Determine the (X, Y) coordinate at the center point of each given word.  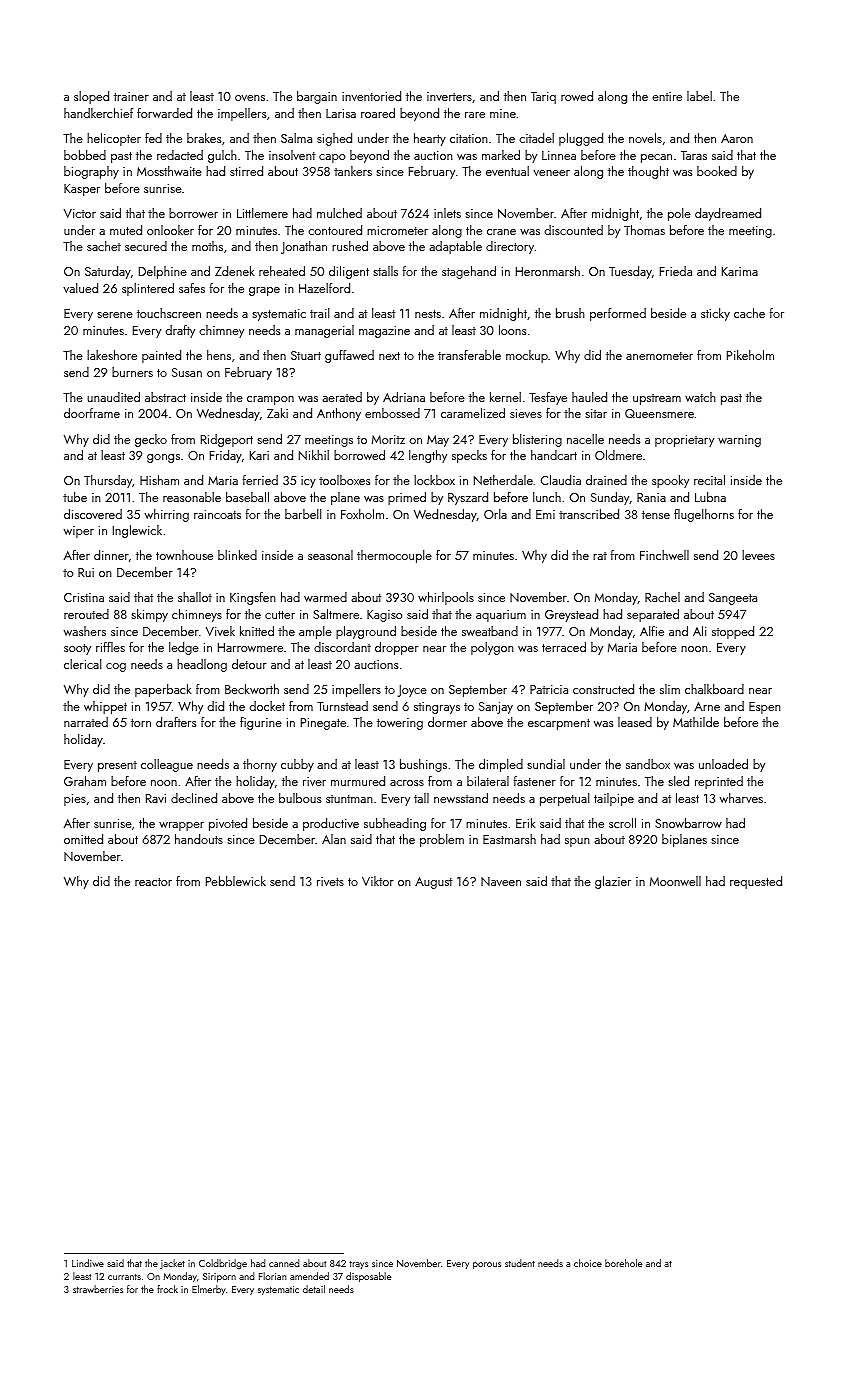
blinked (237, 555)
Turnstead (342, 706)
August (433, 883)
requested (756, 882)
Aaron (737, 138)
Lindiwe (88, 1263)
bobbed (85, 155)
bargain (317, 97)
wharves (741, 798)
